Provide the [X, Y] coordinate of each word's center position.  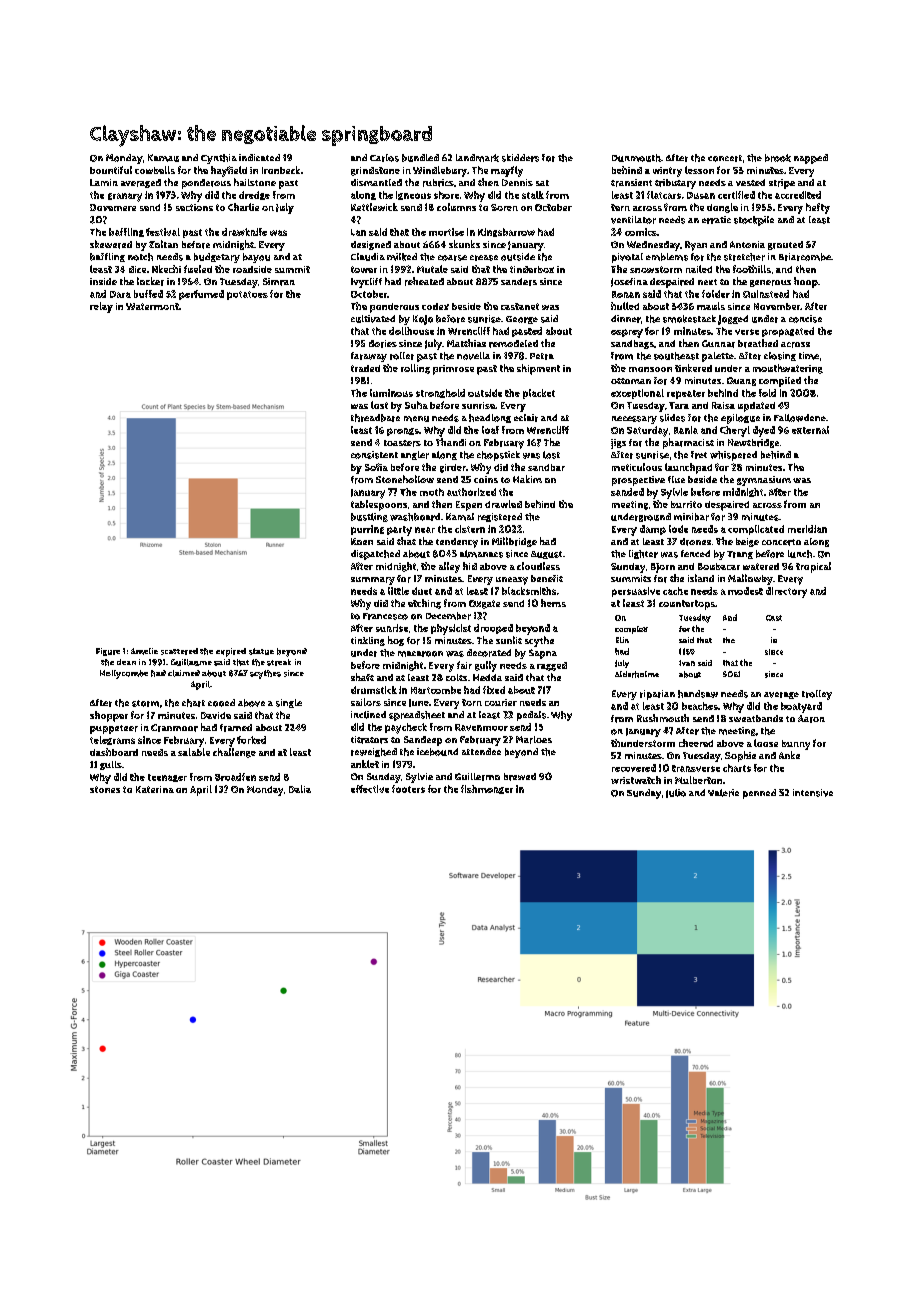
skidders [520, 158]
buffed [148, 294]
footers [408, 789]
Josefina [629, 282]
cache [675, 591]
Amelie [144, 651]
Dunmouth [636, 158]
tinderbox [532, 269]
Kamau [163, 158]
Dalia [300, 789]
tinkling [368, 641]
